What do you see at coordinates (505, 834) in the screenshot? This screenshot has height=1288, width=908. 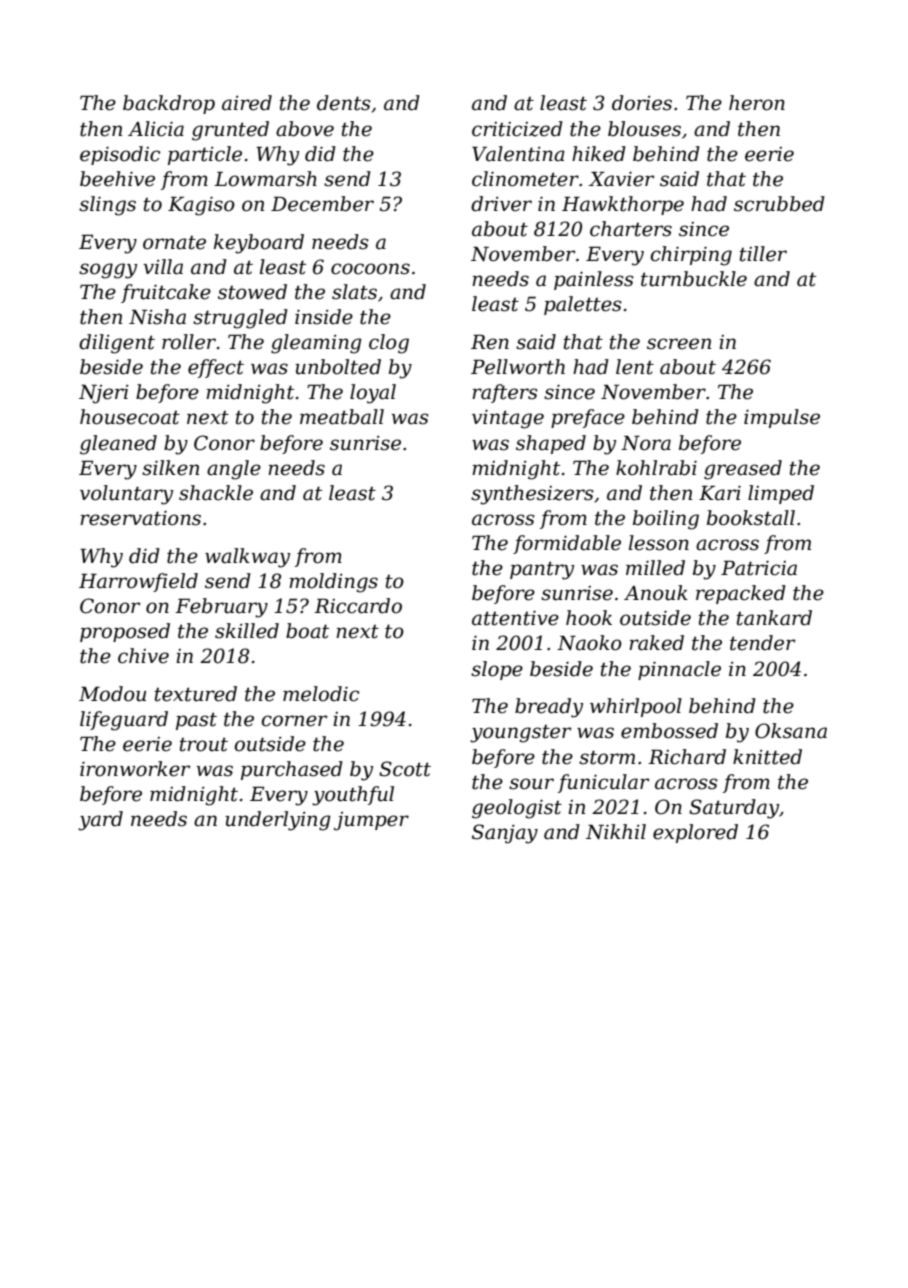 I see `Sanjay` at bounding box center [505, 834].
